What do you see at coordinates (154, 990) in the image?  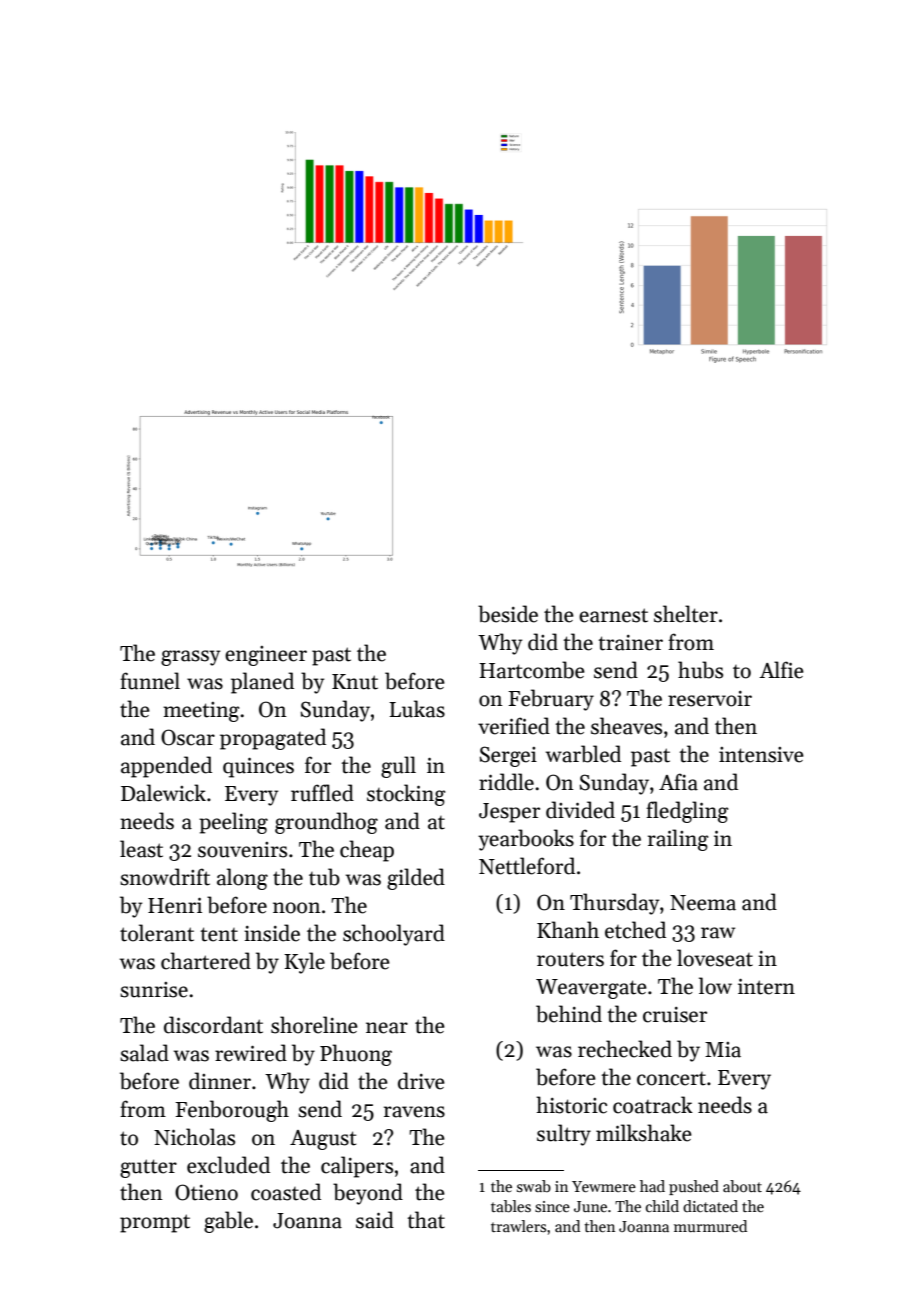 I see `sunrise` at bounding box center [154, 990].
